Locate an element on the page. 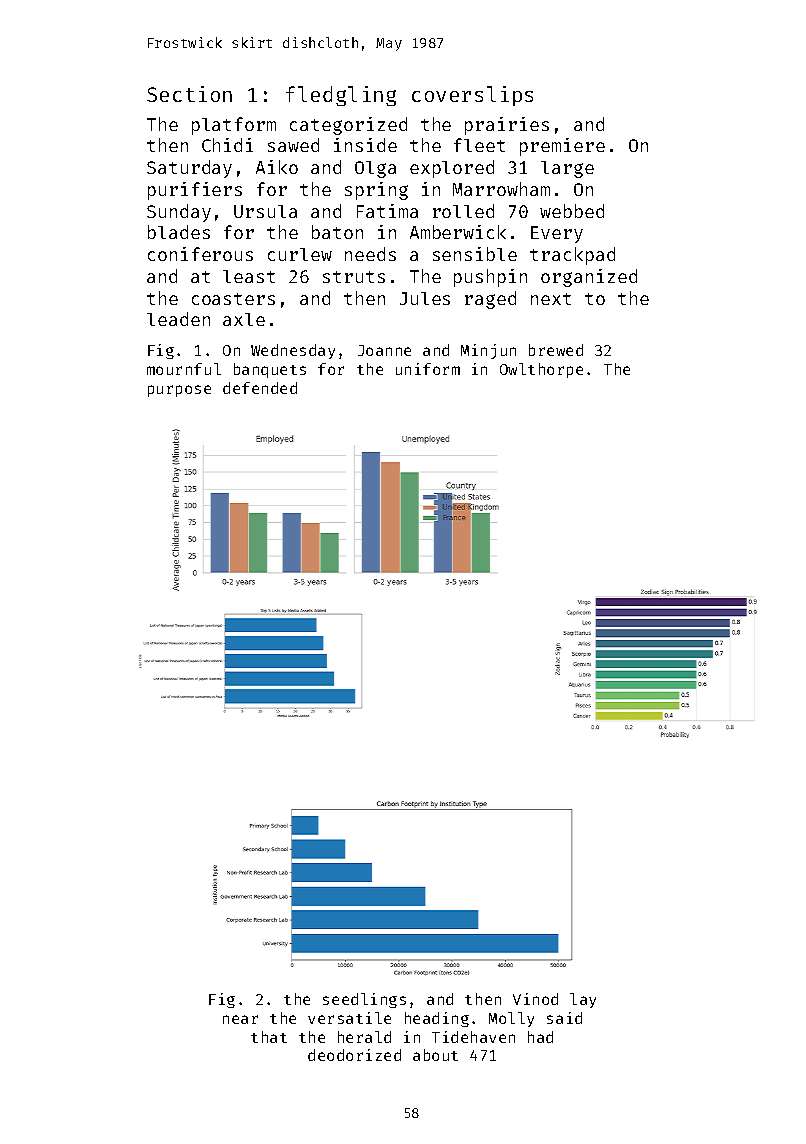  purpose is located at coordinates (179, 391).
